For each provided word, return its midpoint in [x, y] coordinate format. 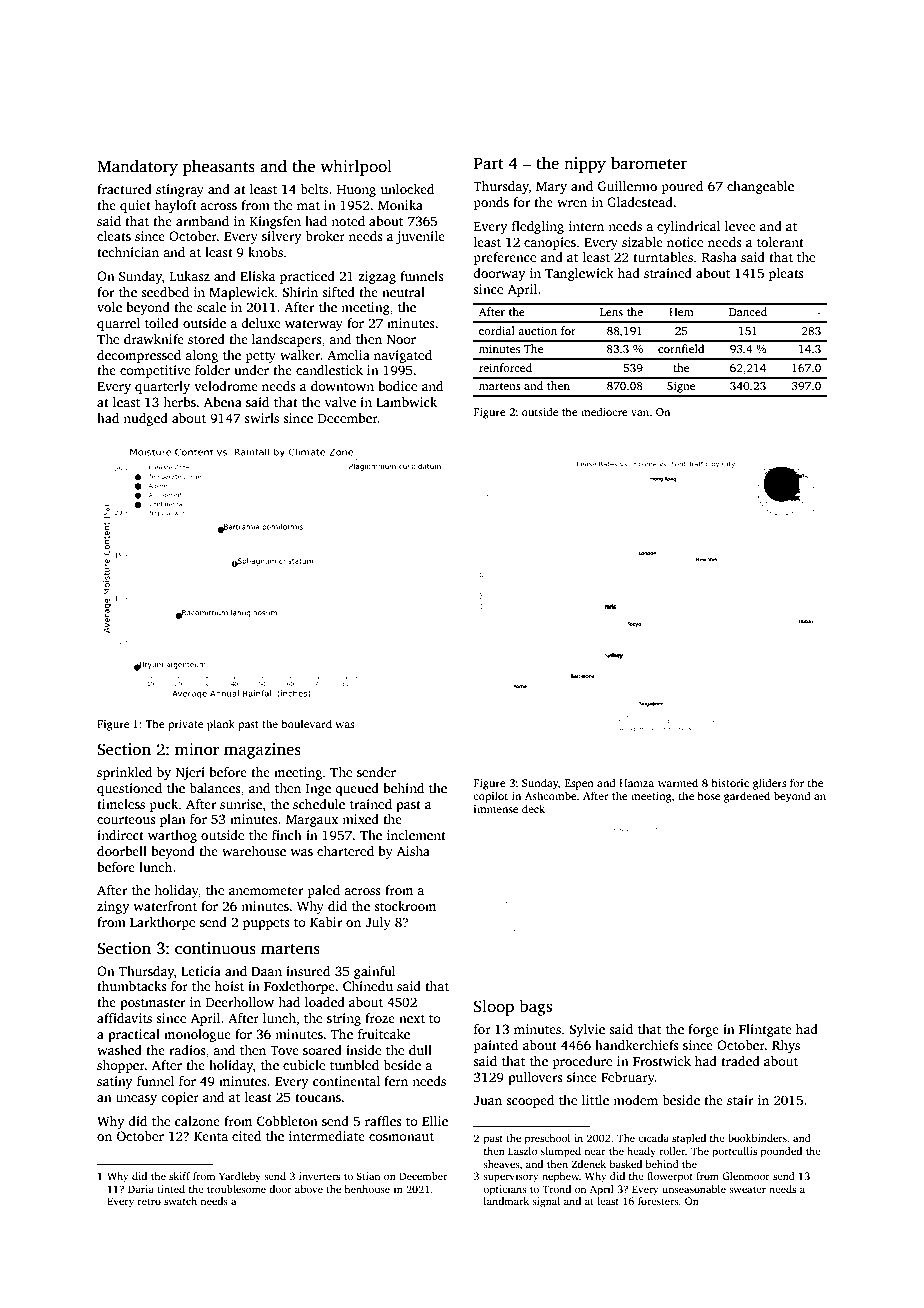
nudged [145, 419]
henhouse [367, 1189]
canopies [550, 243]
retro [149, 1201]
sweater [747, 1189]
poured [682, 187]
